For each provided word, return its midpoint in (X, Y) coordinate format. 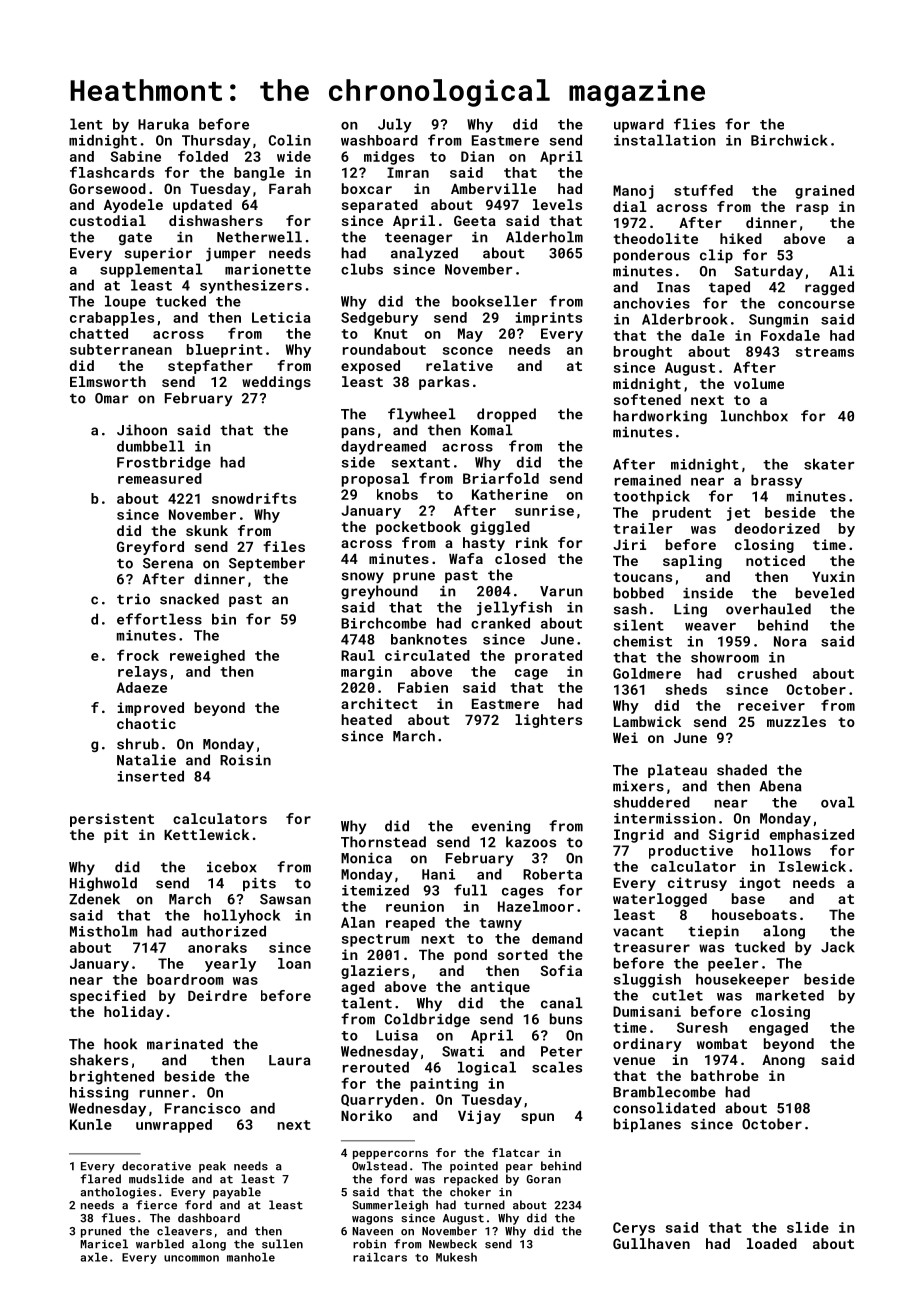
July (395, 125)
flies (694, 124)
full (470, 890)
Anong (783, 1061)
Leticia (281, 317)
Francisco (203, 1108)
